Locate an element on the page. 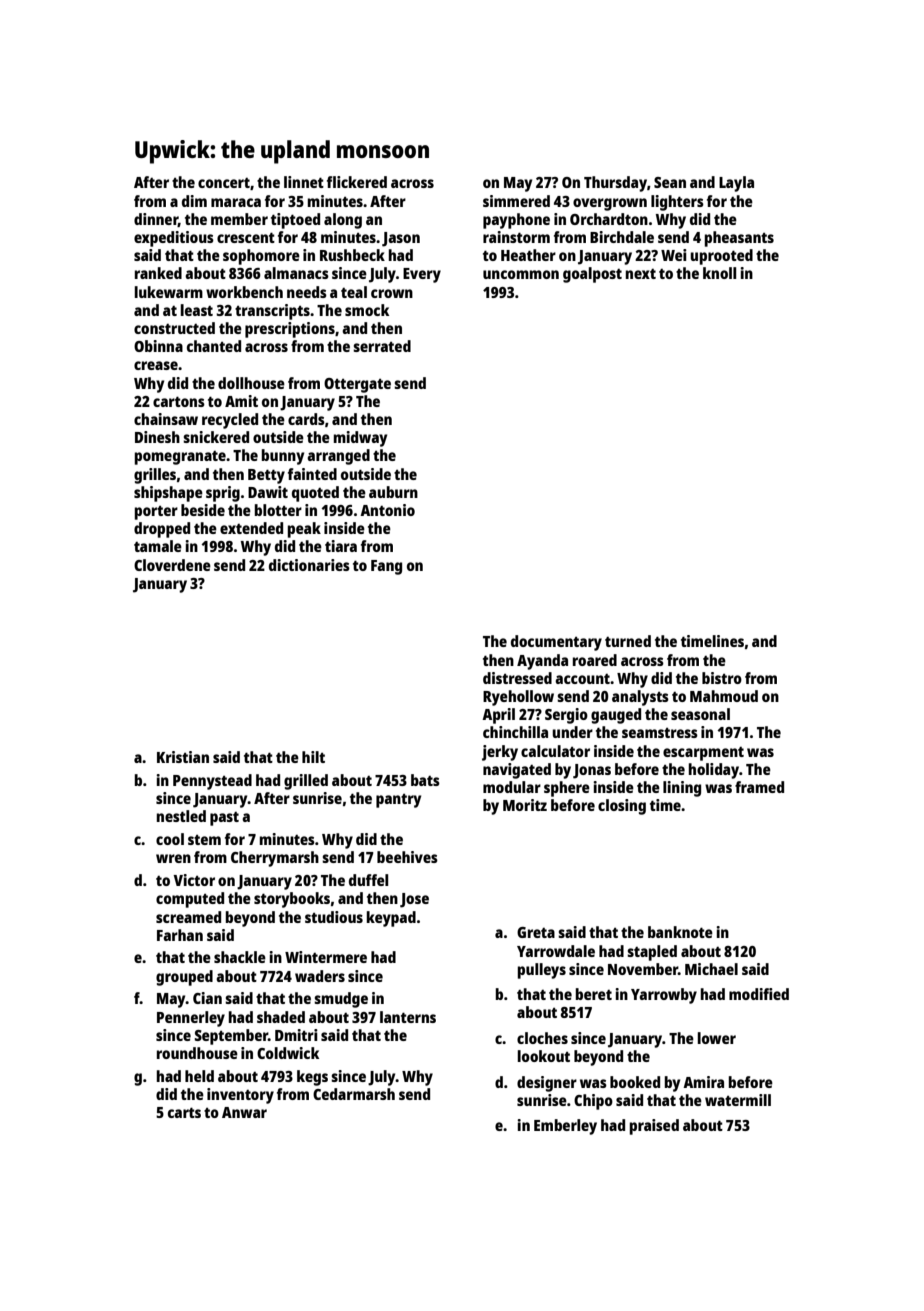 This page has width=924, height=1311. framed is located at coordinates (759, 787).
